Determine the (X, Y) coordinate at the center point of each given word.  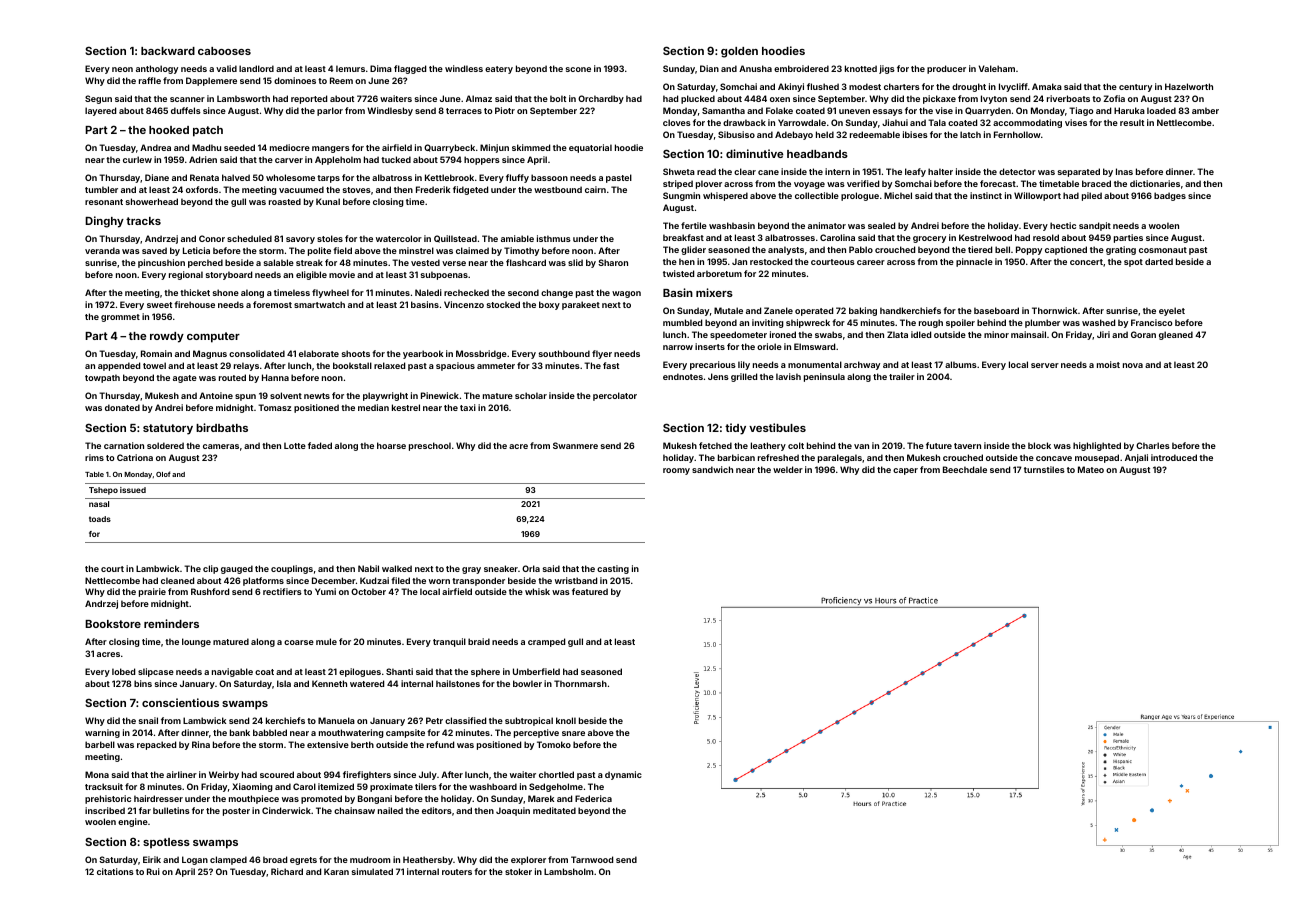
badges (1170, 196)
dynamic (623, 775)
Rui (153, 871)
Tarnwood (592, 859)
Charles (1153, 445)
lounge (196, 642)
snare (573, 733)
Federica (593, 798)
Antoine (216, 395)
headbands (817, 154)
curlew (137, 159)
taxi (468, 407)
